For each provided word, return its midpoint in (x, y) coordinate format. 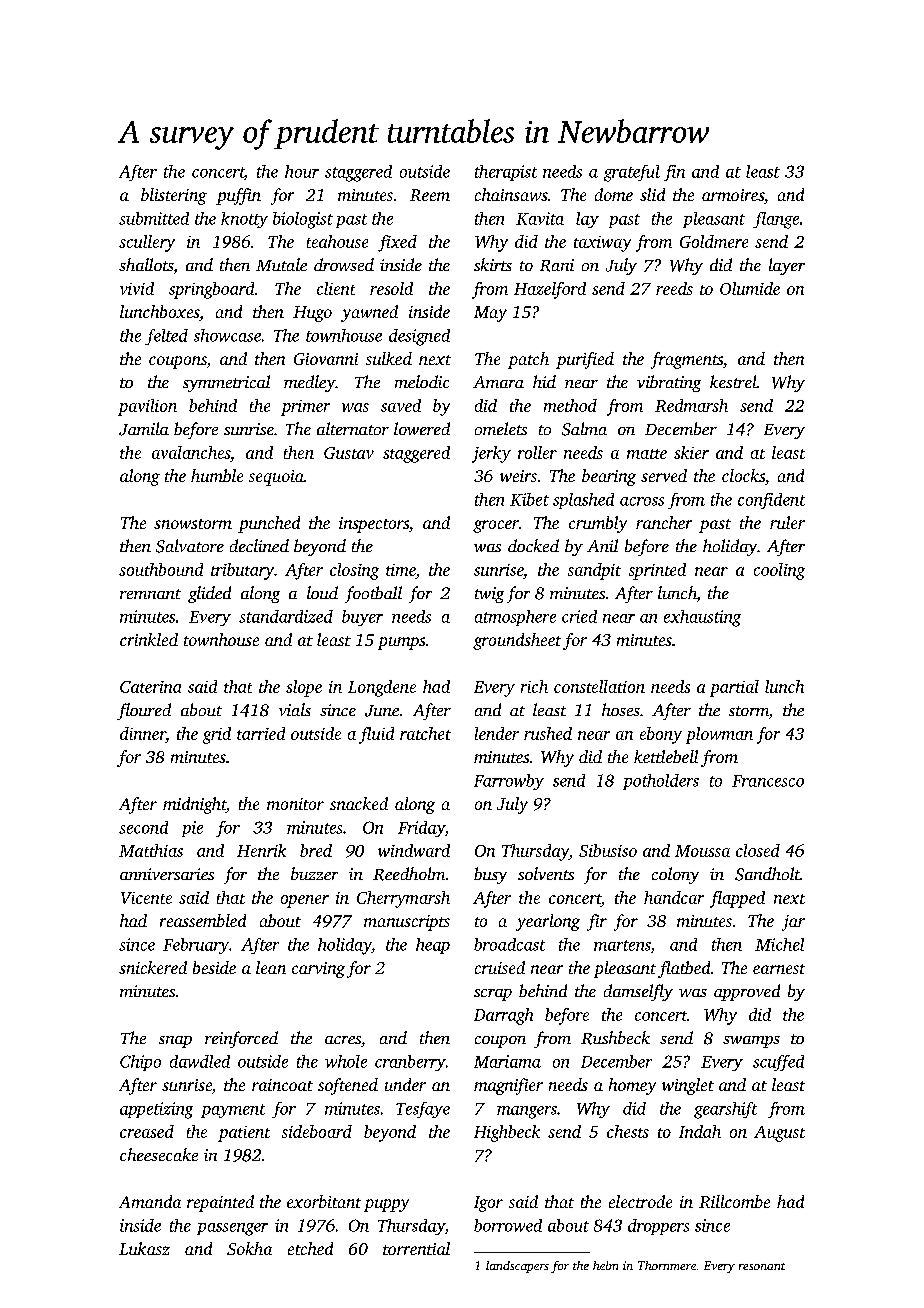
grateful (632, 173)
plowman (719, 735)
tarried (261, 733)
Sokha (249, 1248)
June (382, 711)
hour (302, 171)
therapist (506, 173)
